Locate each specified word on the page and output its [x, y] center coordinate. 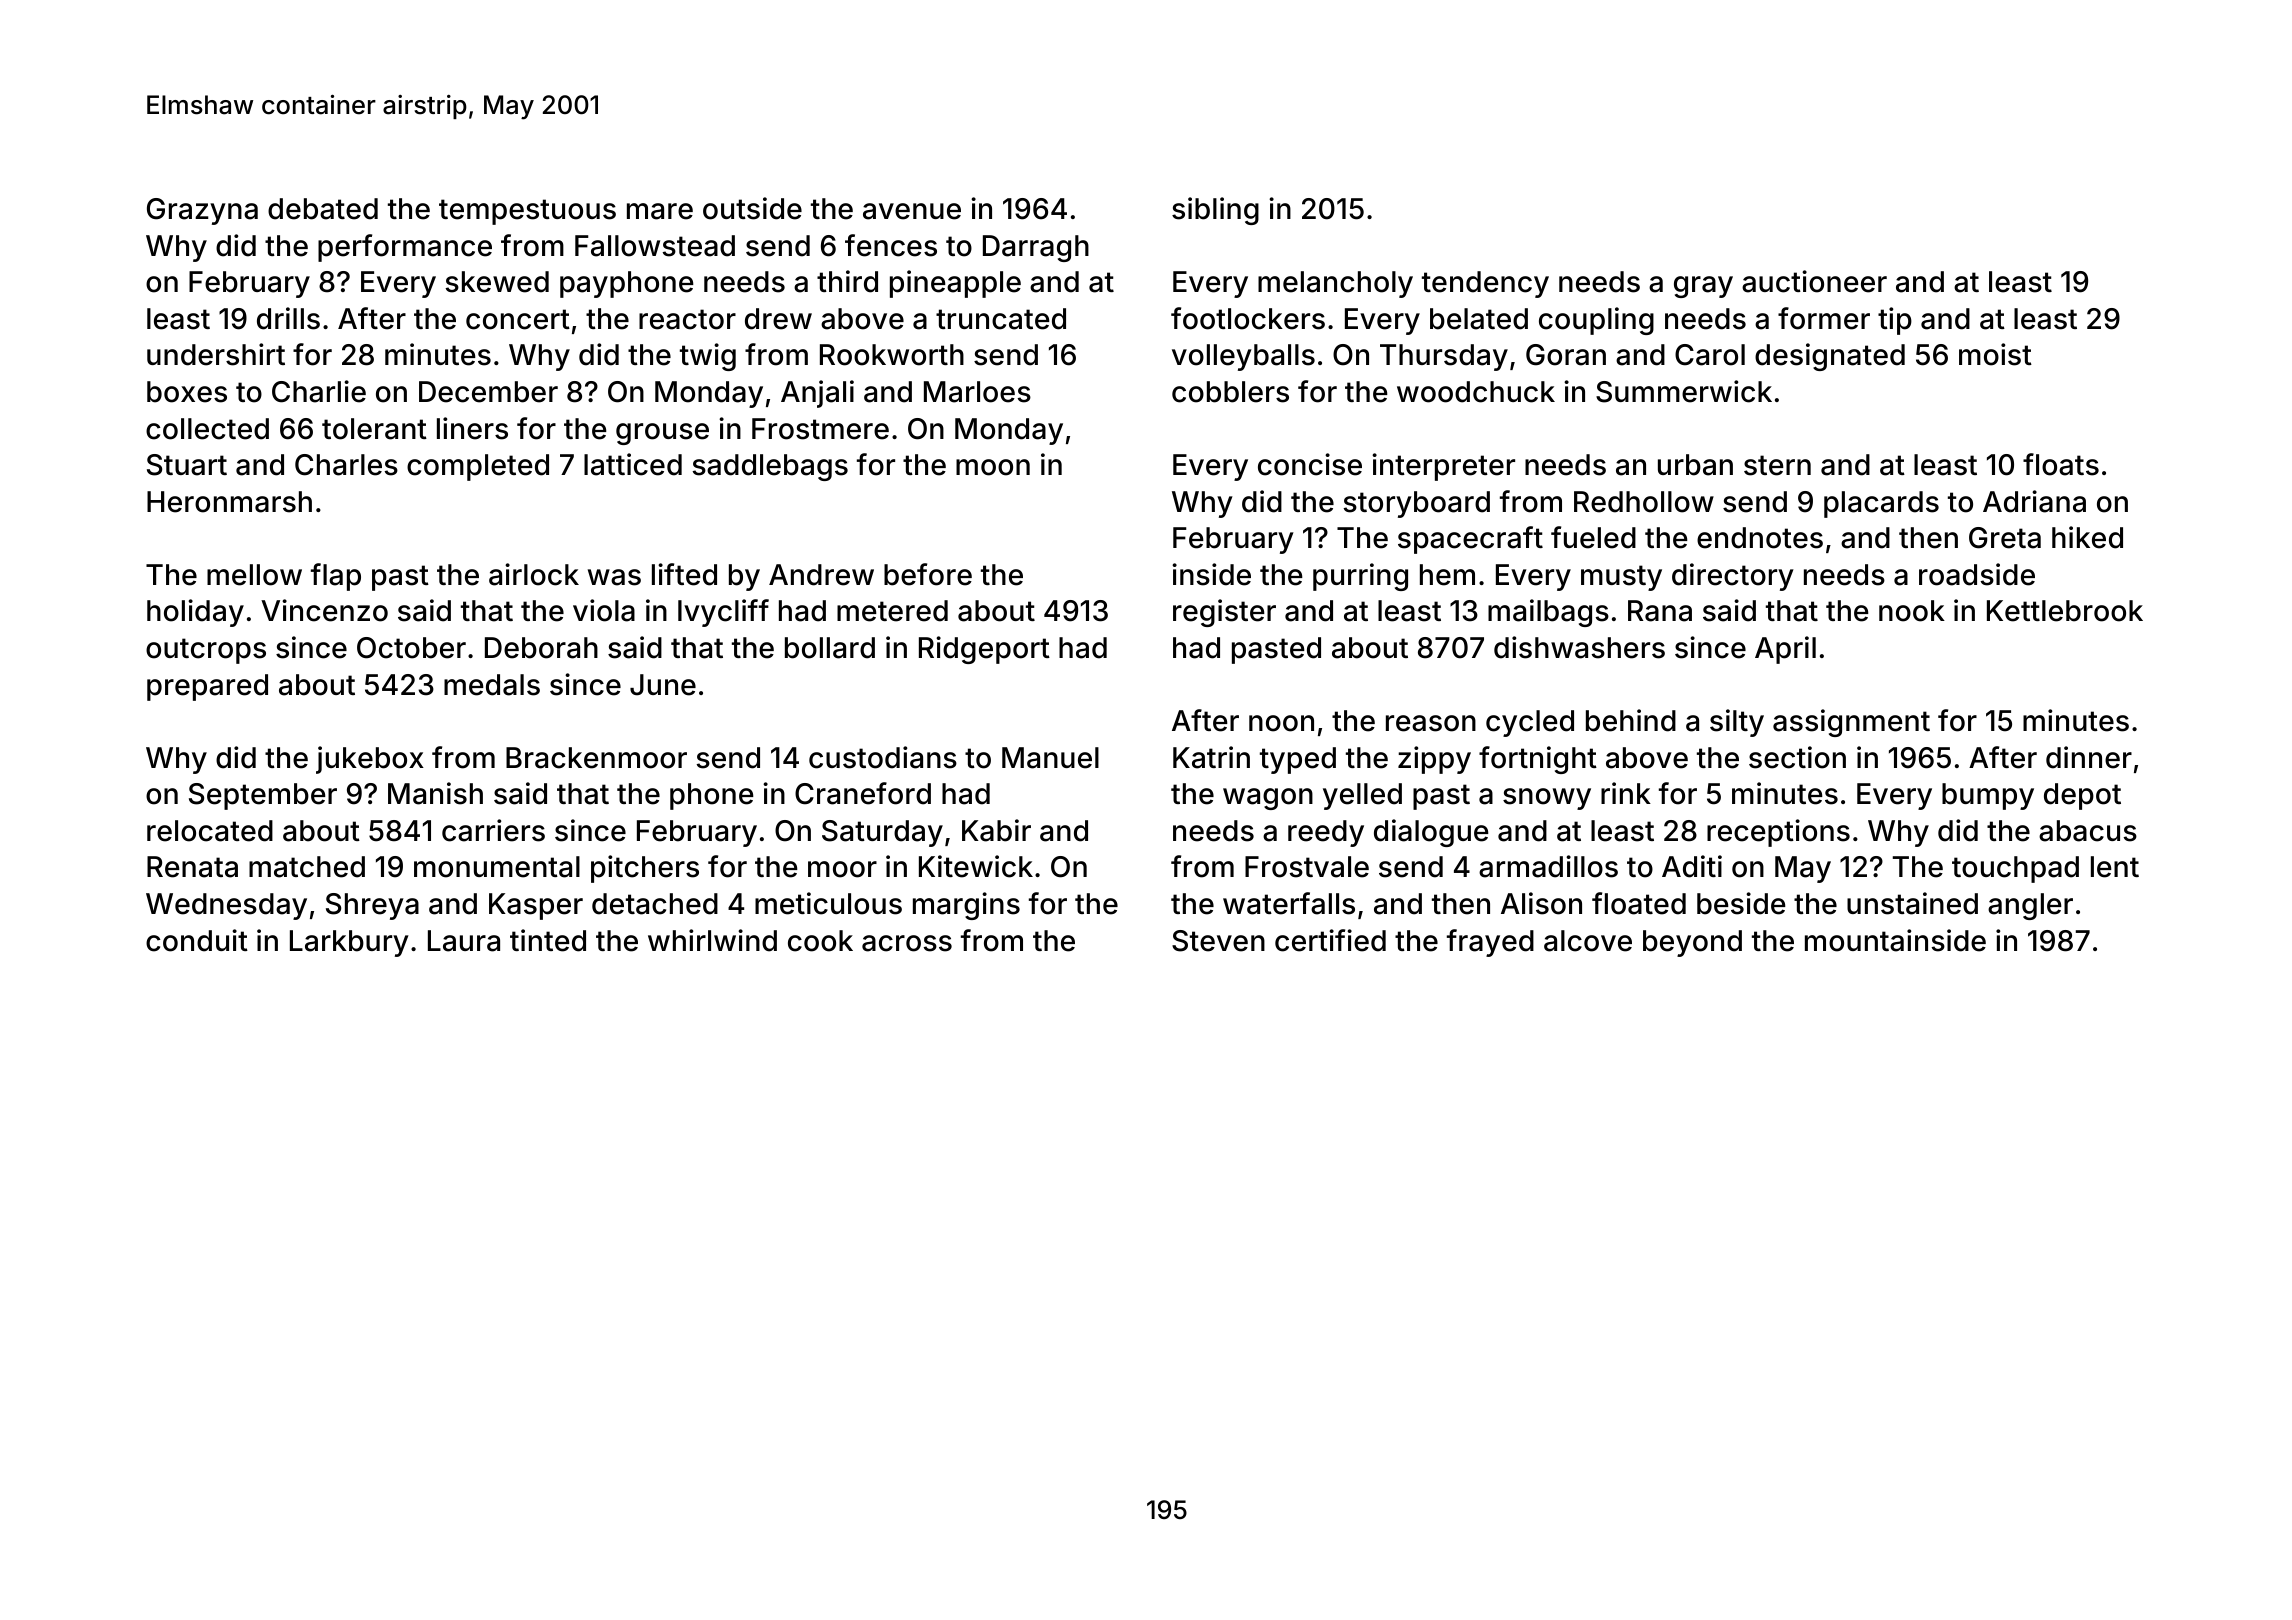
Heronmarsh [229, 502]
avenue [912, 211]
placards [1881, 504]
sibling [1215, 211]
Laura [464, 941]
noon [1281, 723]
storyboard [1417, 504]
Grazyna [202, 211]
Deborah [541, 648]
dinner [2089, 757]
